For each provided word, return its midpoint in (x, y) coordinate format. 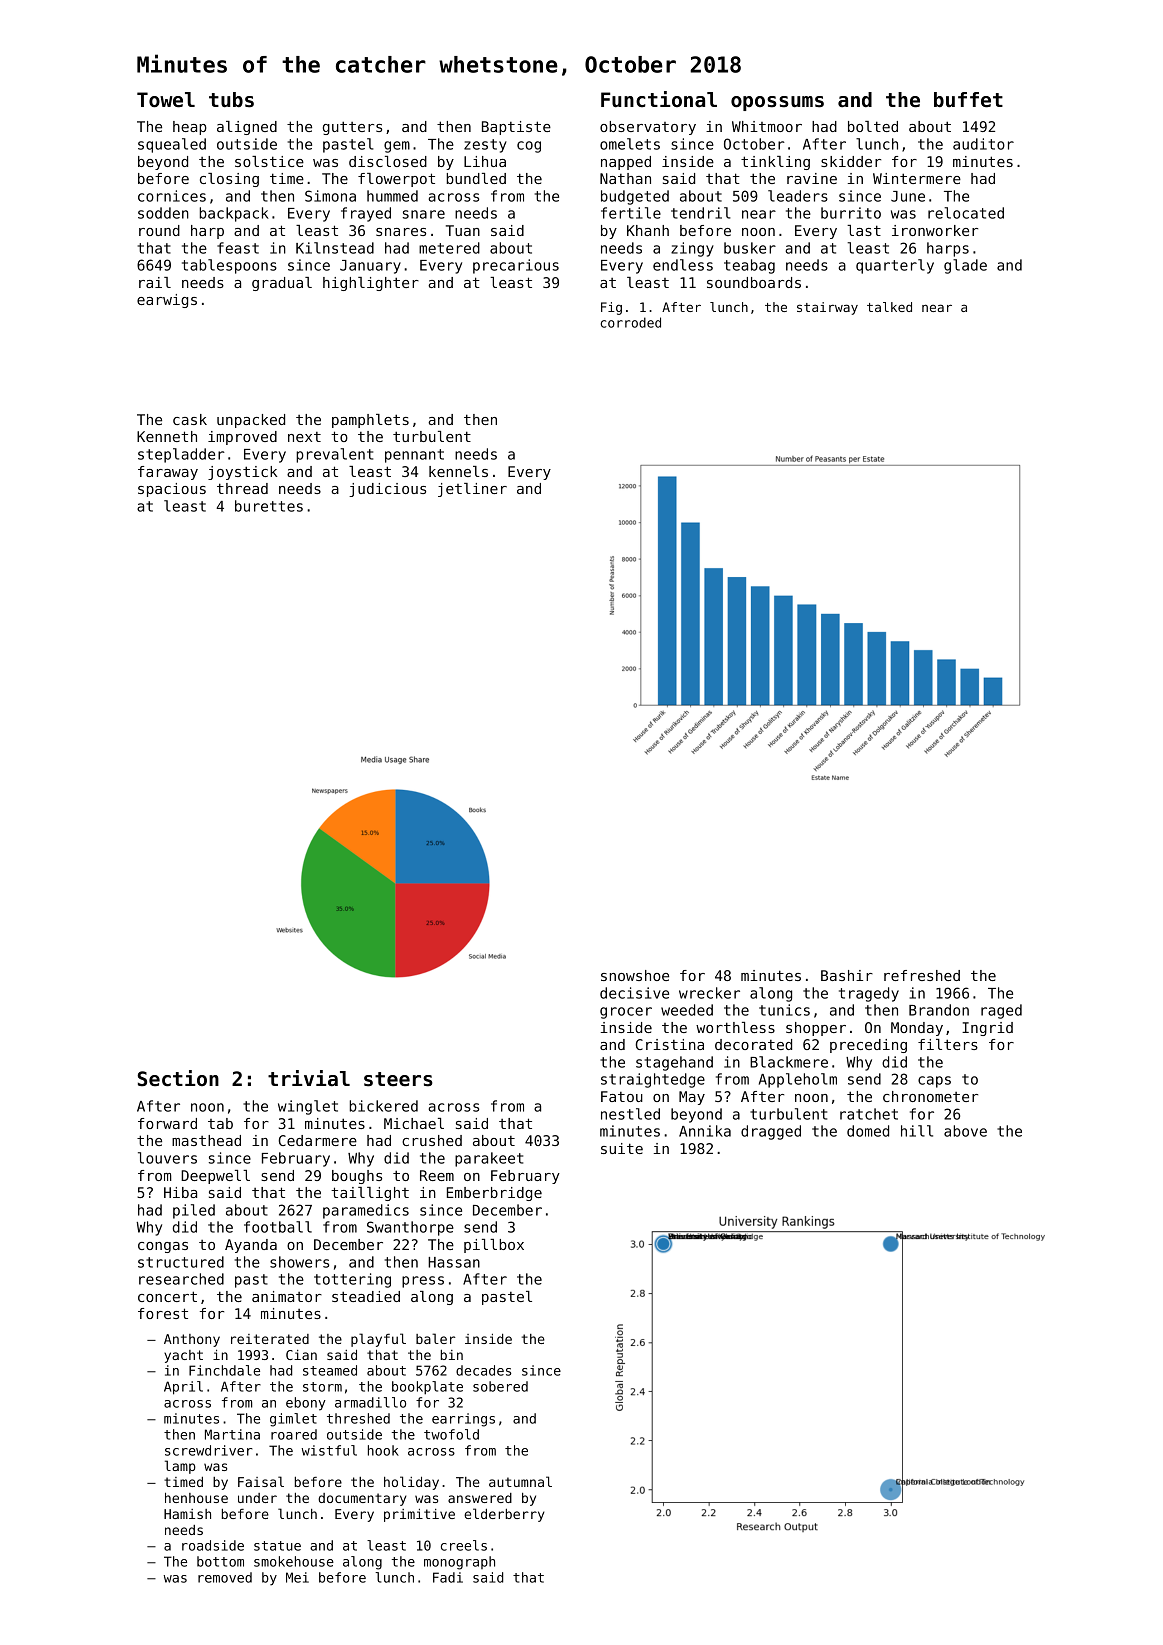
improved (242, 438)
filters (948, 1044)
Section (178, 1078)
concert (167, 1296)
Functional (659, 99)
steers (398, 1079)
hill (917, 1131)
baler (435, 1338)
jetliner (472, 490)
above (965, 1131)
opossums (777, 103)
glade (965, 266)
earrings (463, 1420)
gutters (352, 128)
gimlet (293, 1420)
